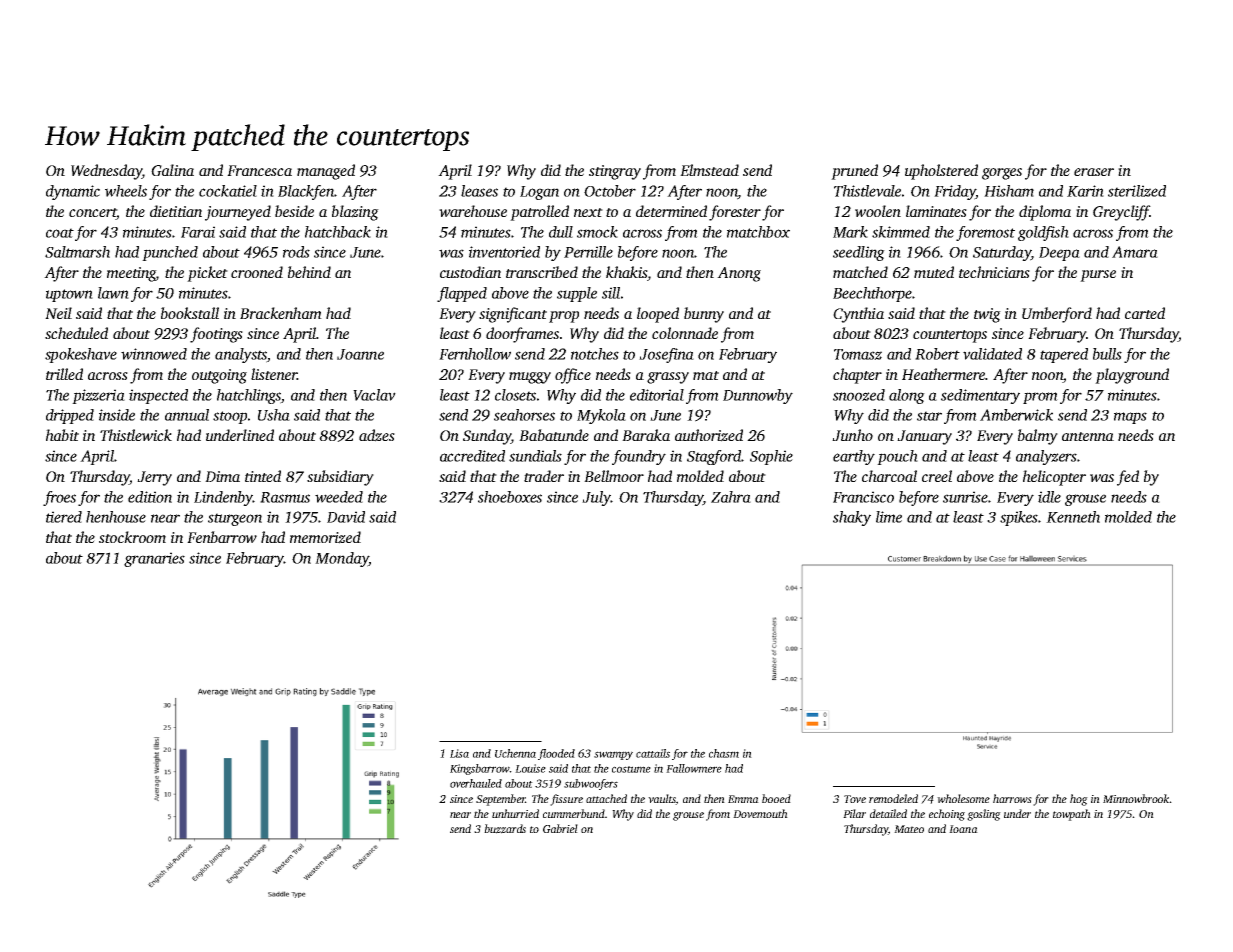 The width and height of the screenshot is (1233, 952). What do you see at coordinates (1019, 518) in the screenshot?
I see `spikes` at bounding box center [1019, 518].
